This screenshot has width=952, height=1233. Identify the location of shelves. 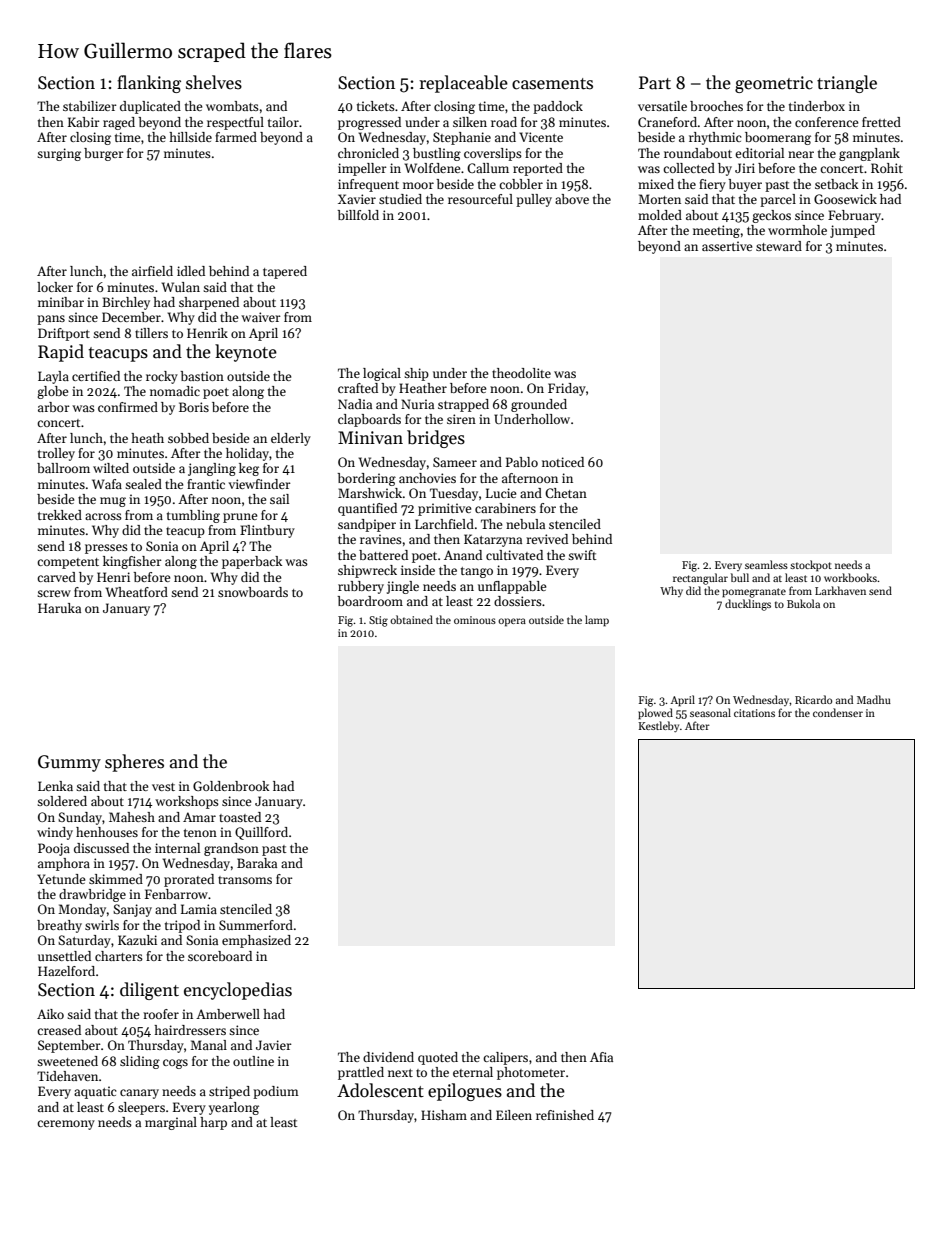
(214, 82).
